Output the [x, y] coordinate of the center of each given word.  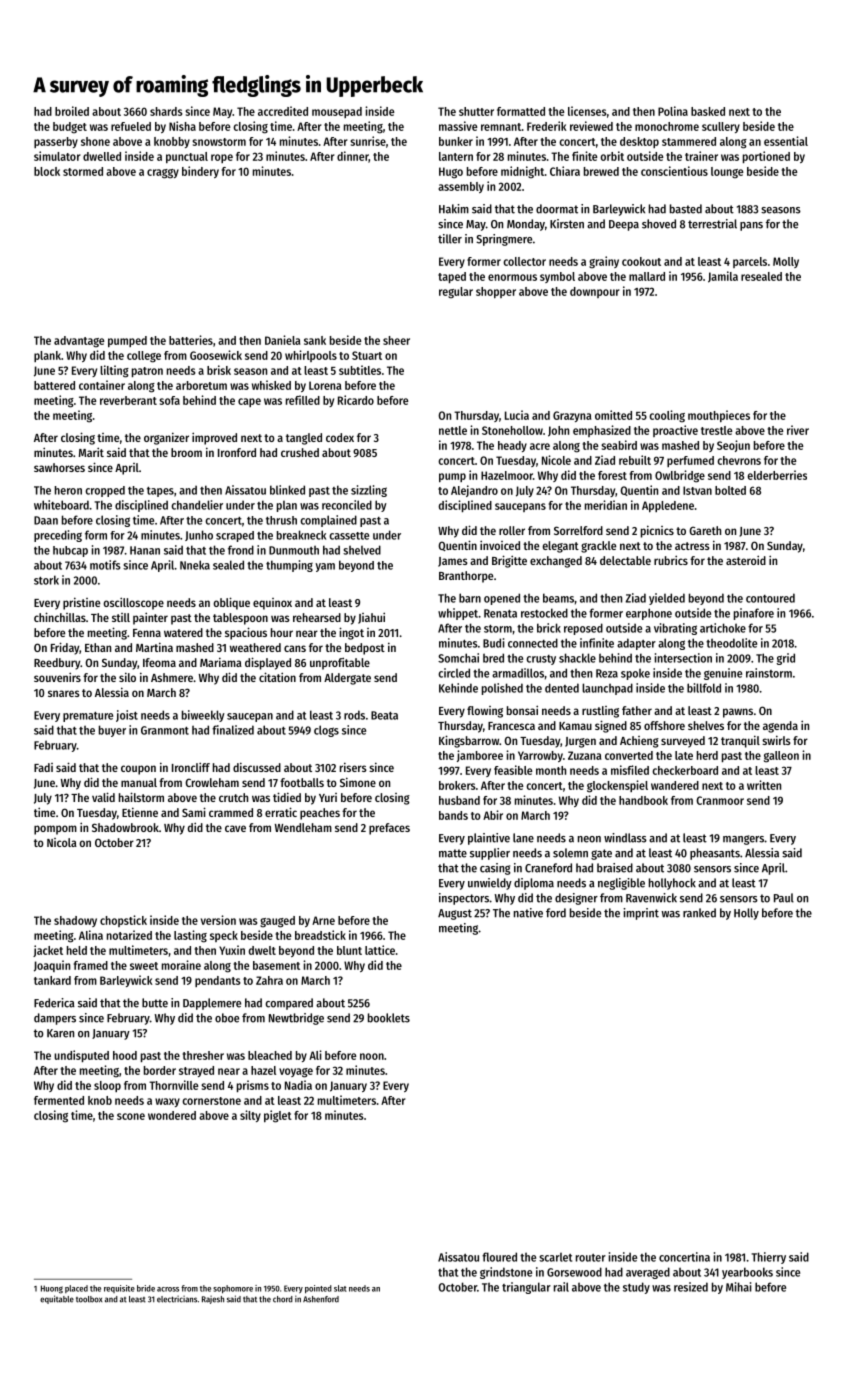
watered [183, 632]
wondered [172, 1115]
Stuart [367, 355]
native [528, 913]
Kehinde [458, 688]
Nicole [556, 460]
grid [785, 659]
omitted [613, 415]
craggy [163, 174]
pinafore [754, 614]
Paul [784, 898]
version [218, 920]
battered [54, 385]
